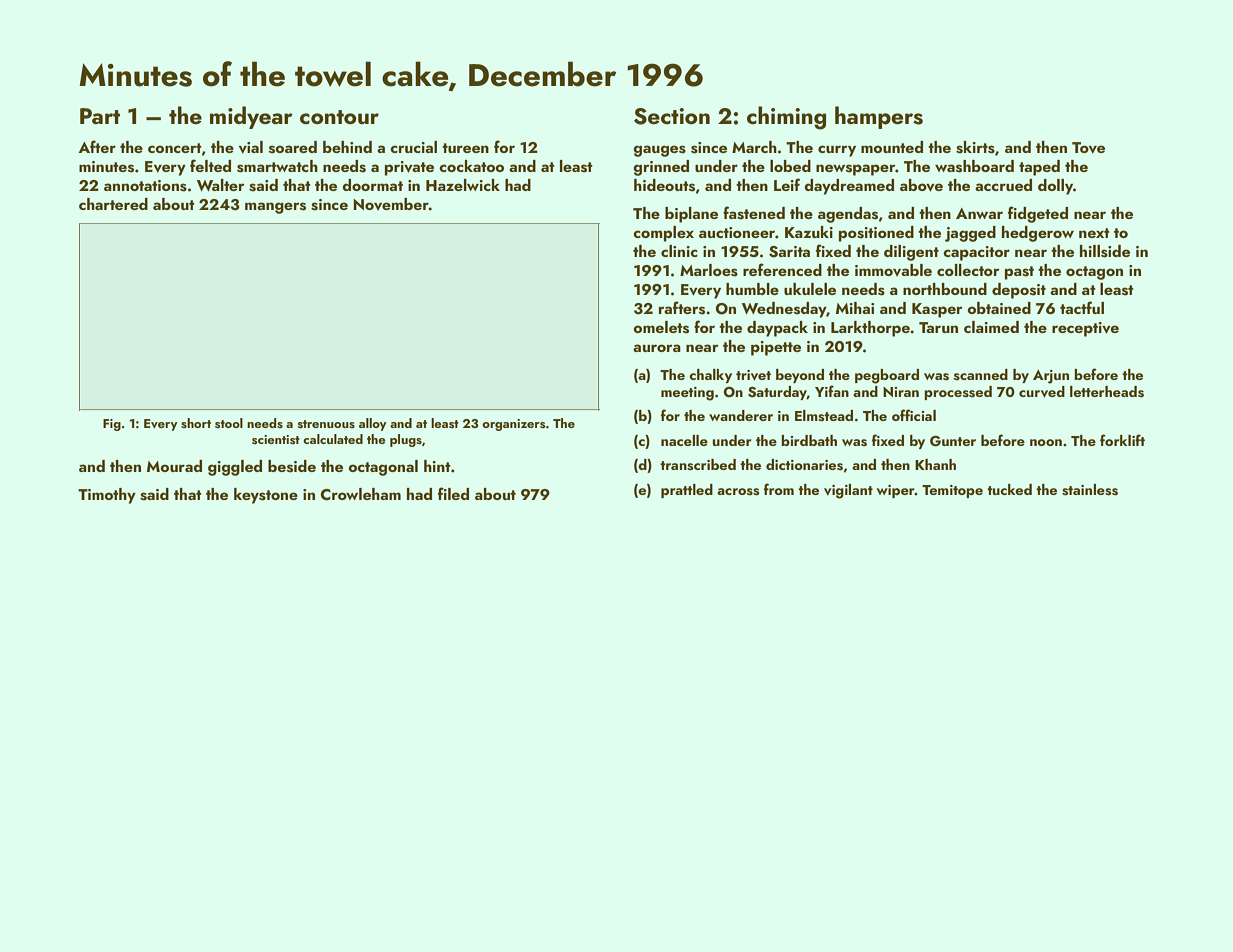 This screenshot has height=952, width=1233. I want to click on filed, so click(453, 493).
